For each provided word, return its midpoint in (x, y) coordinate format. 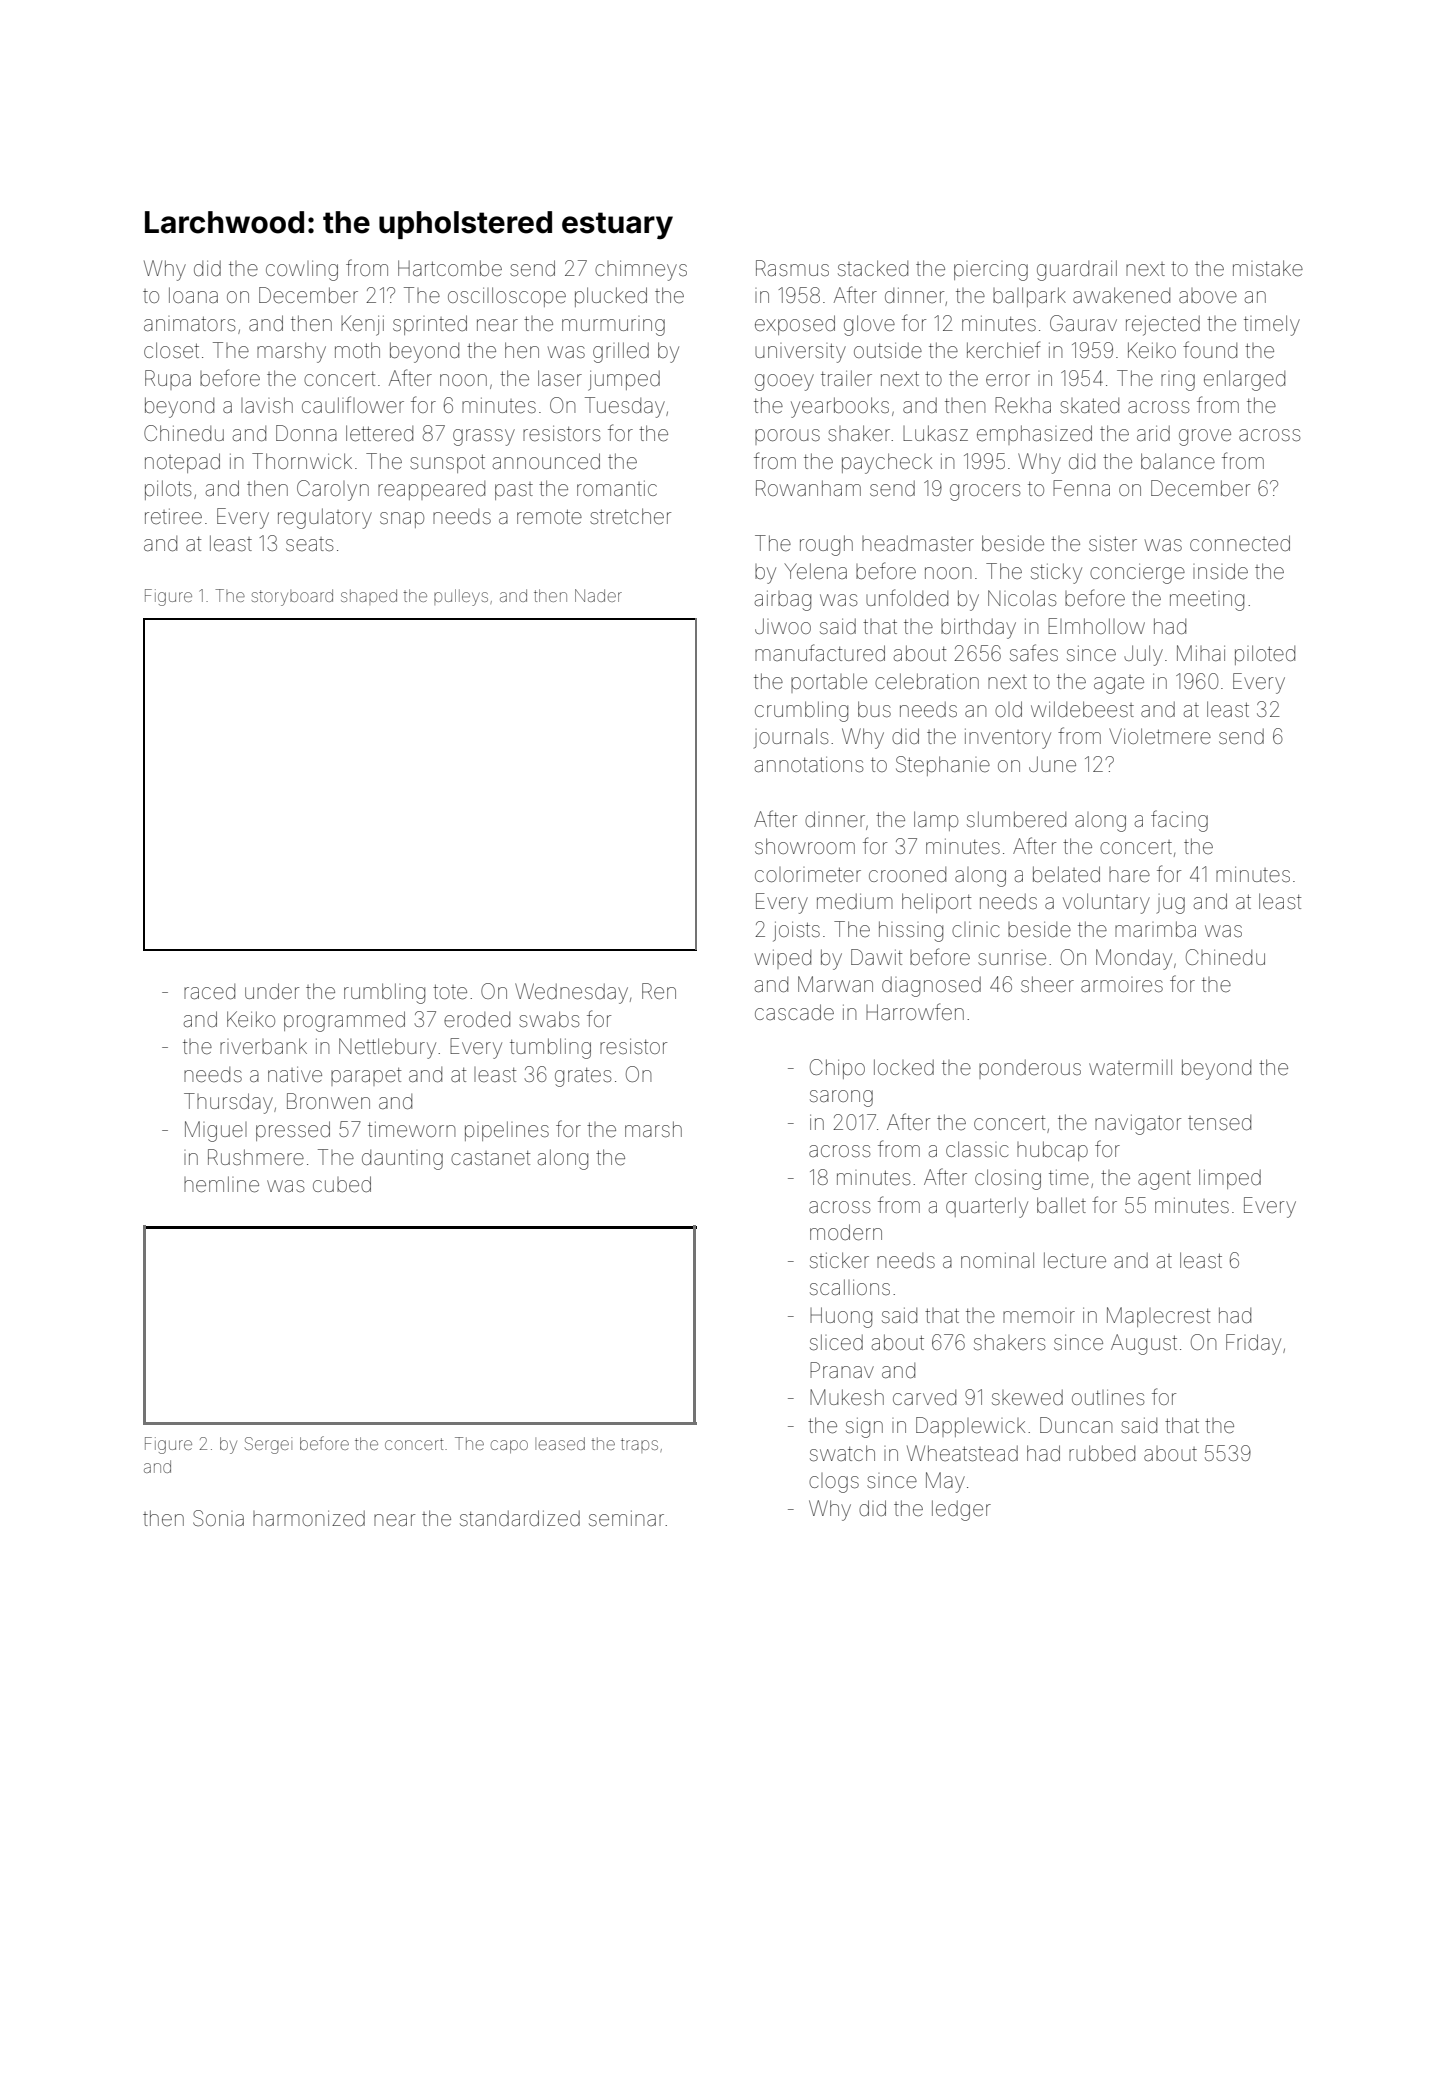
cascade (794, 1012)
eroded (477, 1019)
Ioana (193, 295)
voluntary (1106, 903)
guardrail (1077, 270)
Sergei (268, 1445)
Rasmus (792, 268)
